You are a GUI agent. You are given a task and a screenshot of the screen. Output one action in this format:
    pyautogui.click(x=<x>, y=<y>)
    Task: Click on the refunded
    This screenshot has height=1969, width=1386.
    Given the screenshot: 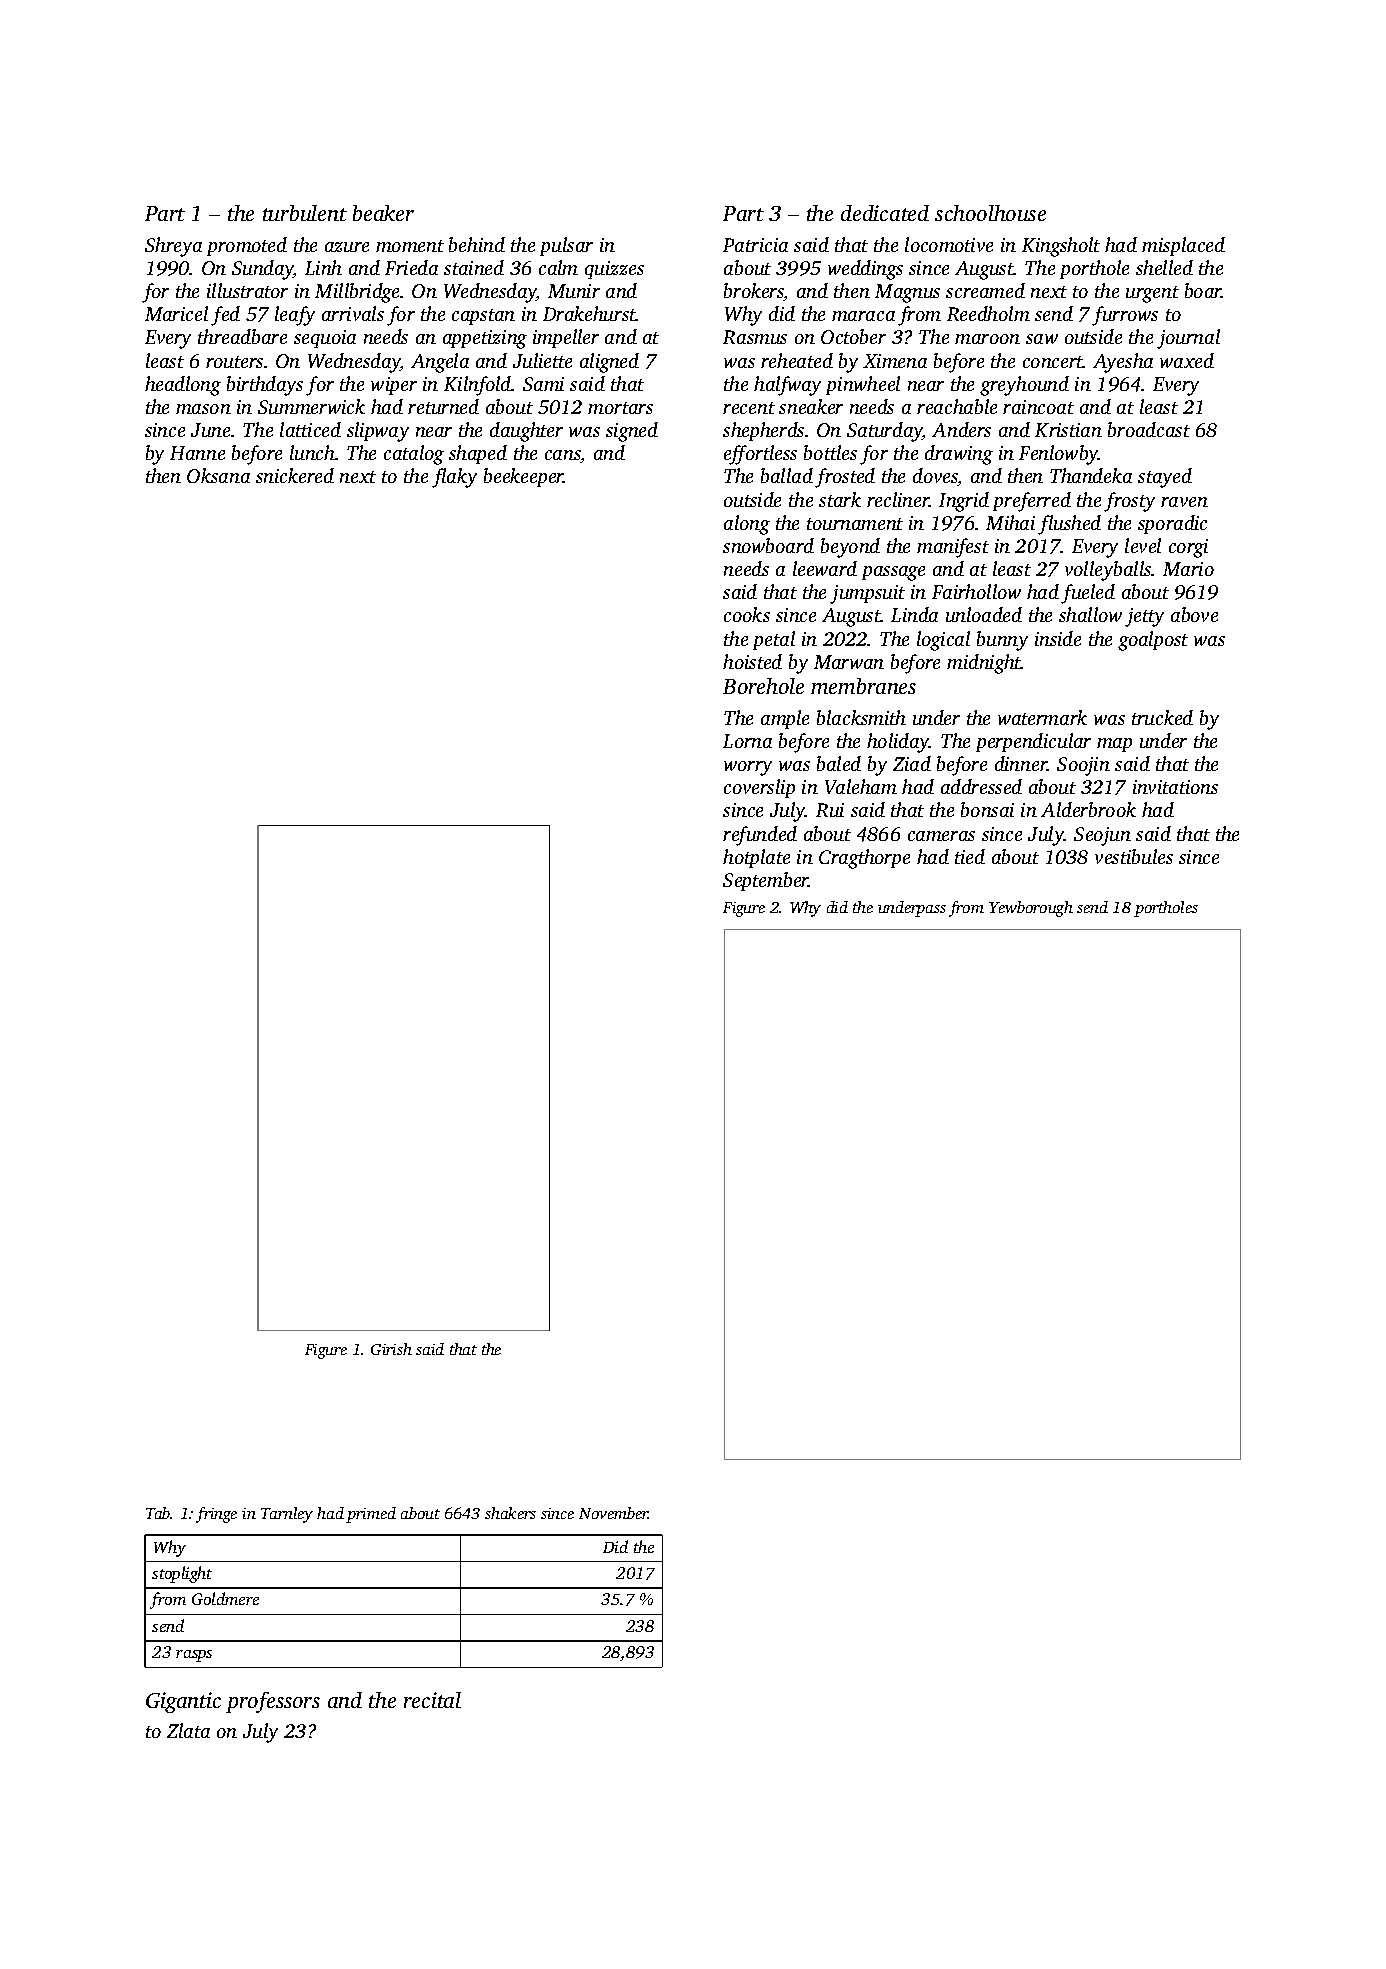 What is the action you would take?
    pyautogui.click(x=760, y=836)
